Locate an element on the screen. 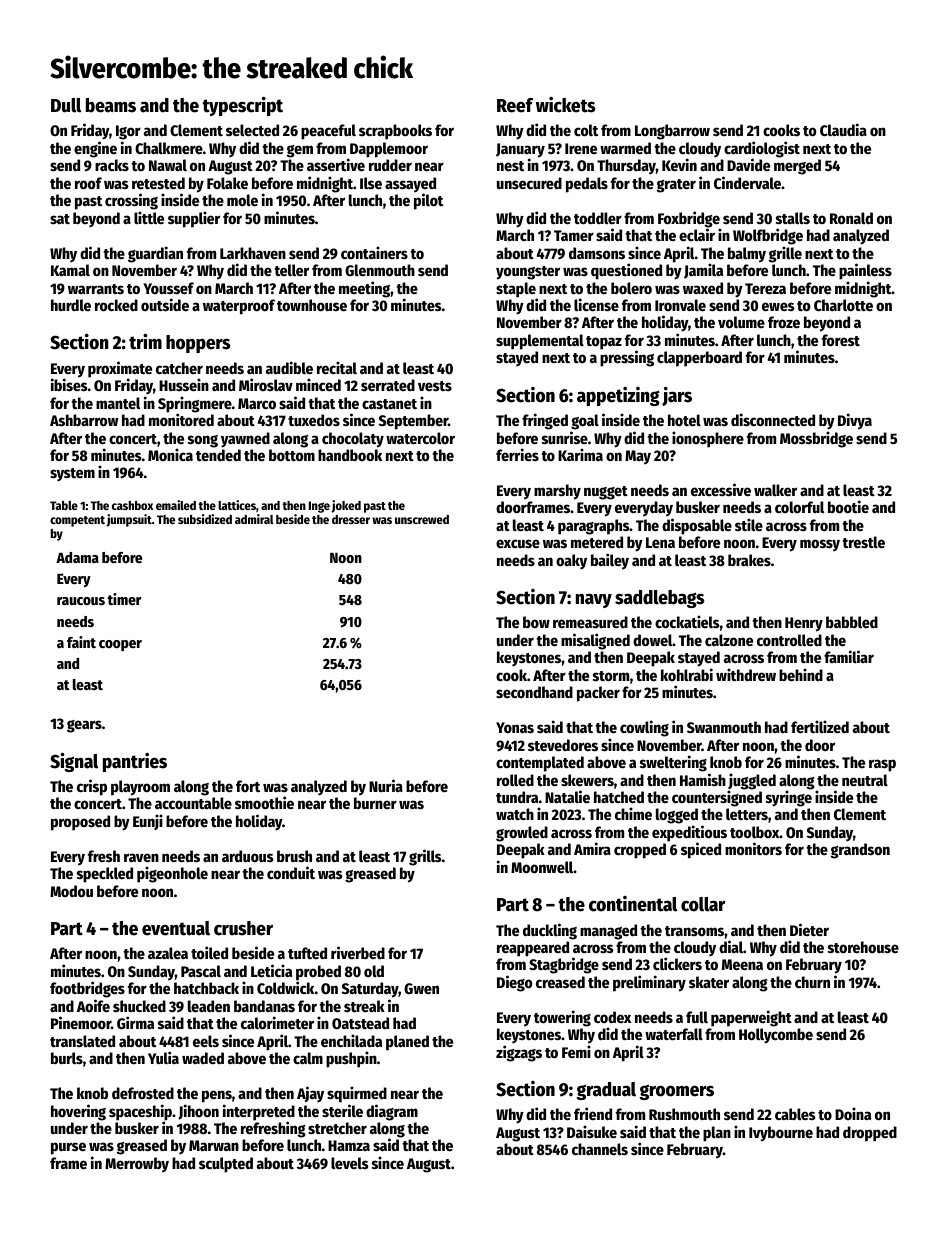 Image resolution: width=952 pixels, height=1233 pixels. Moonwell is located at coordinates (542, 867).
